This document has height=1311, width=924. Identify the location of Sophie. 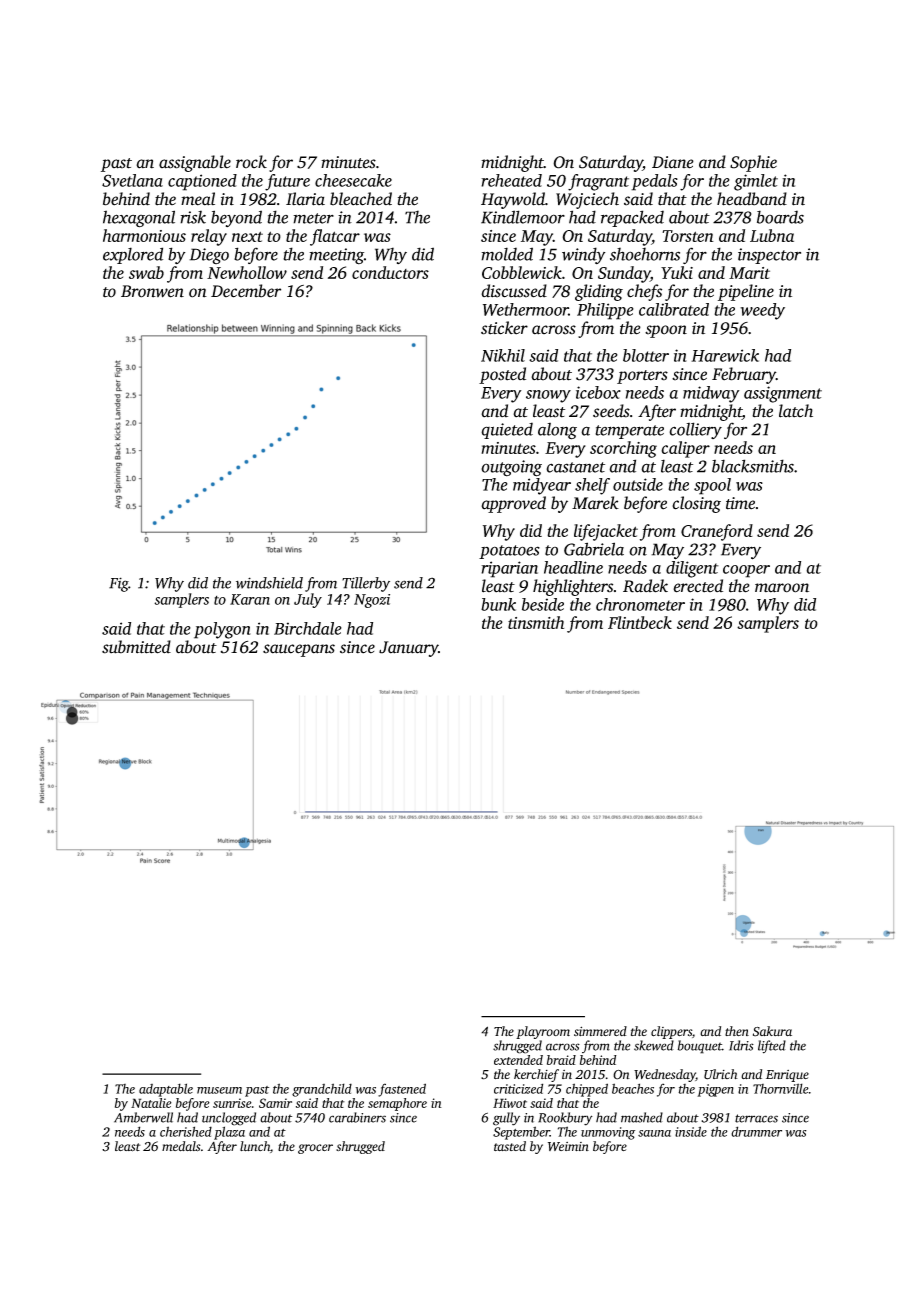
(753, 163).
